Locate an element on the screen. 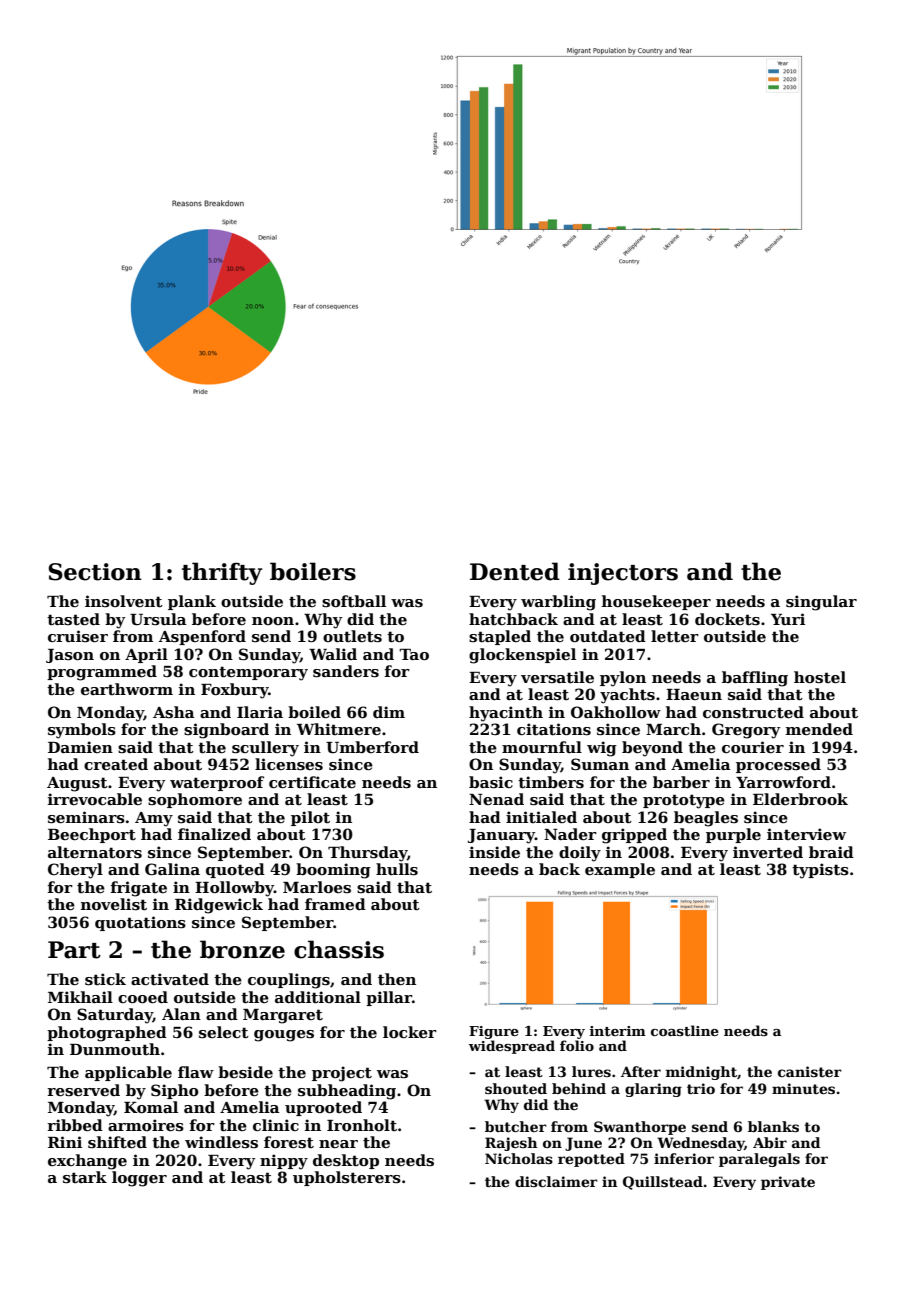 The width and height of the screenshot is (908, 1316). injectors is located at coordinates (623, 574).
